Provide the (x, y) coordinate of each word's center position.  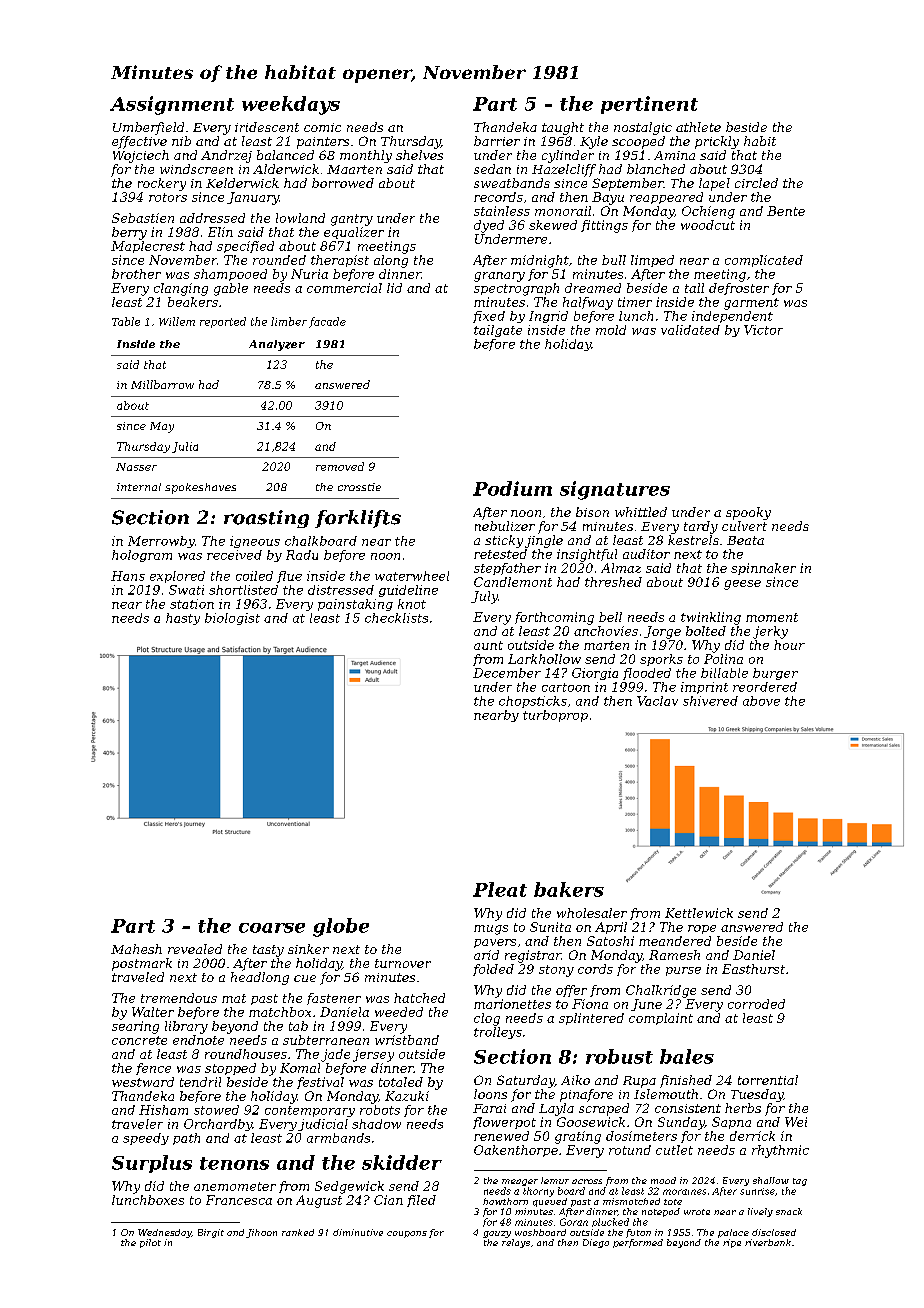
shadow (376, 1124)
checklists (396, 618)
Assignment (172, 105)
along (391, 261)
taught (563, 128)
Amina (674, 155)
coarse (272, 928)
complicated (764, 261)
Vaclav (657, 701)
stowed (216, 1110)
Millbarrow (162, 384)
